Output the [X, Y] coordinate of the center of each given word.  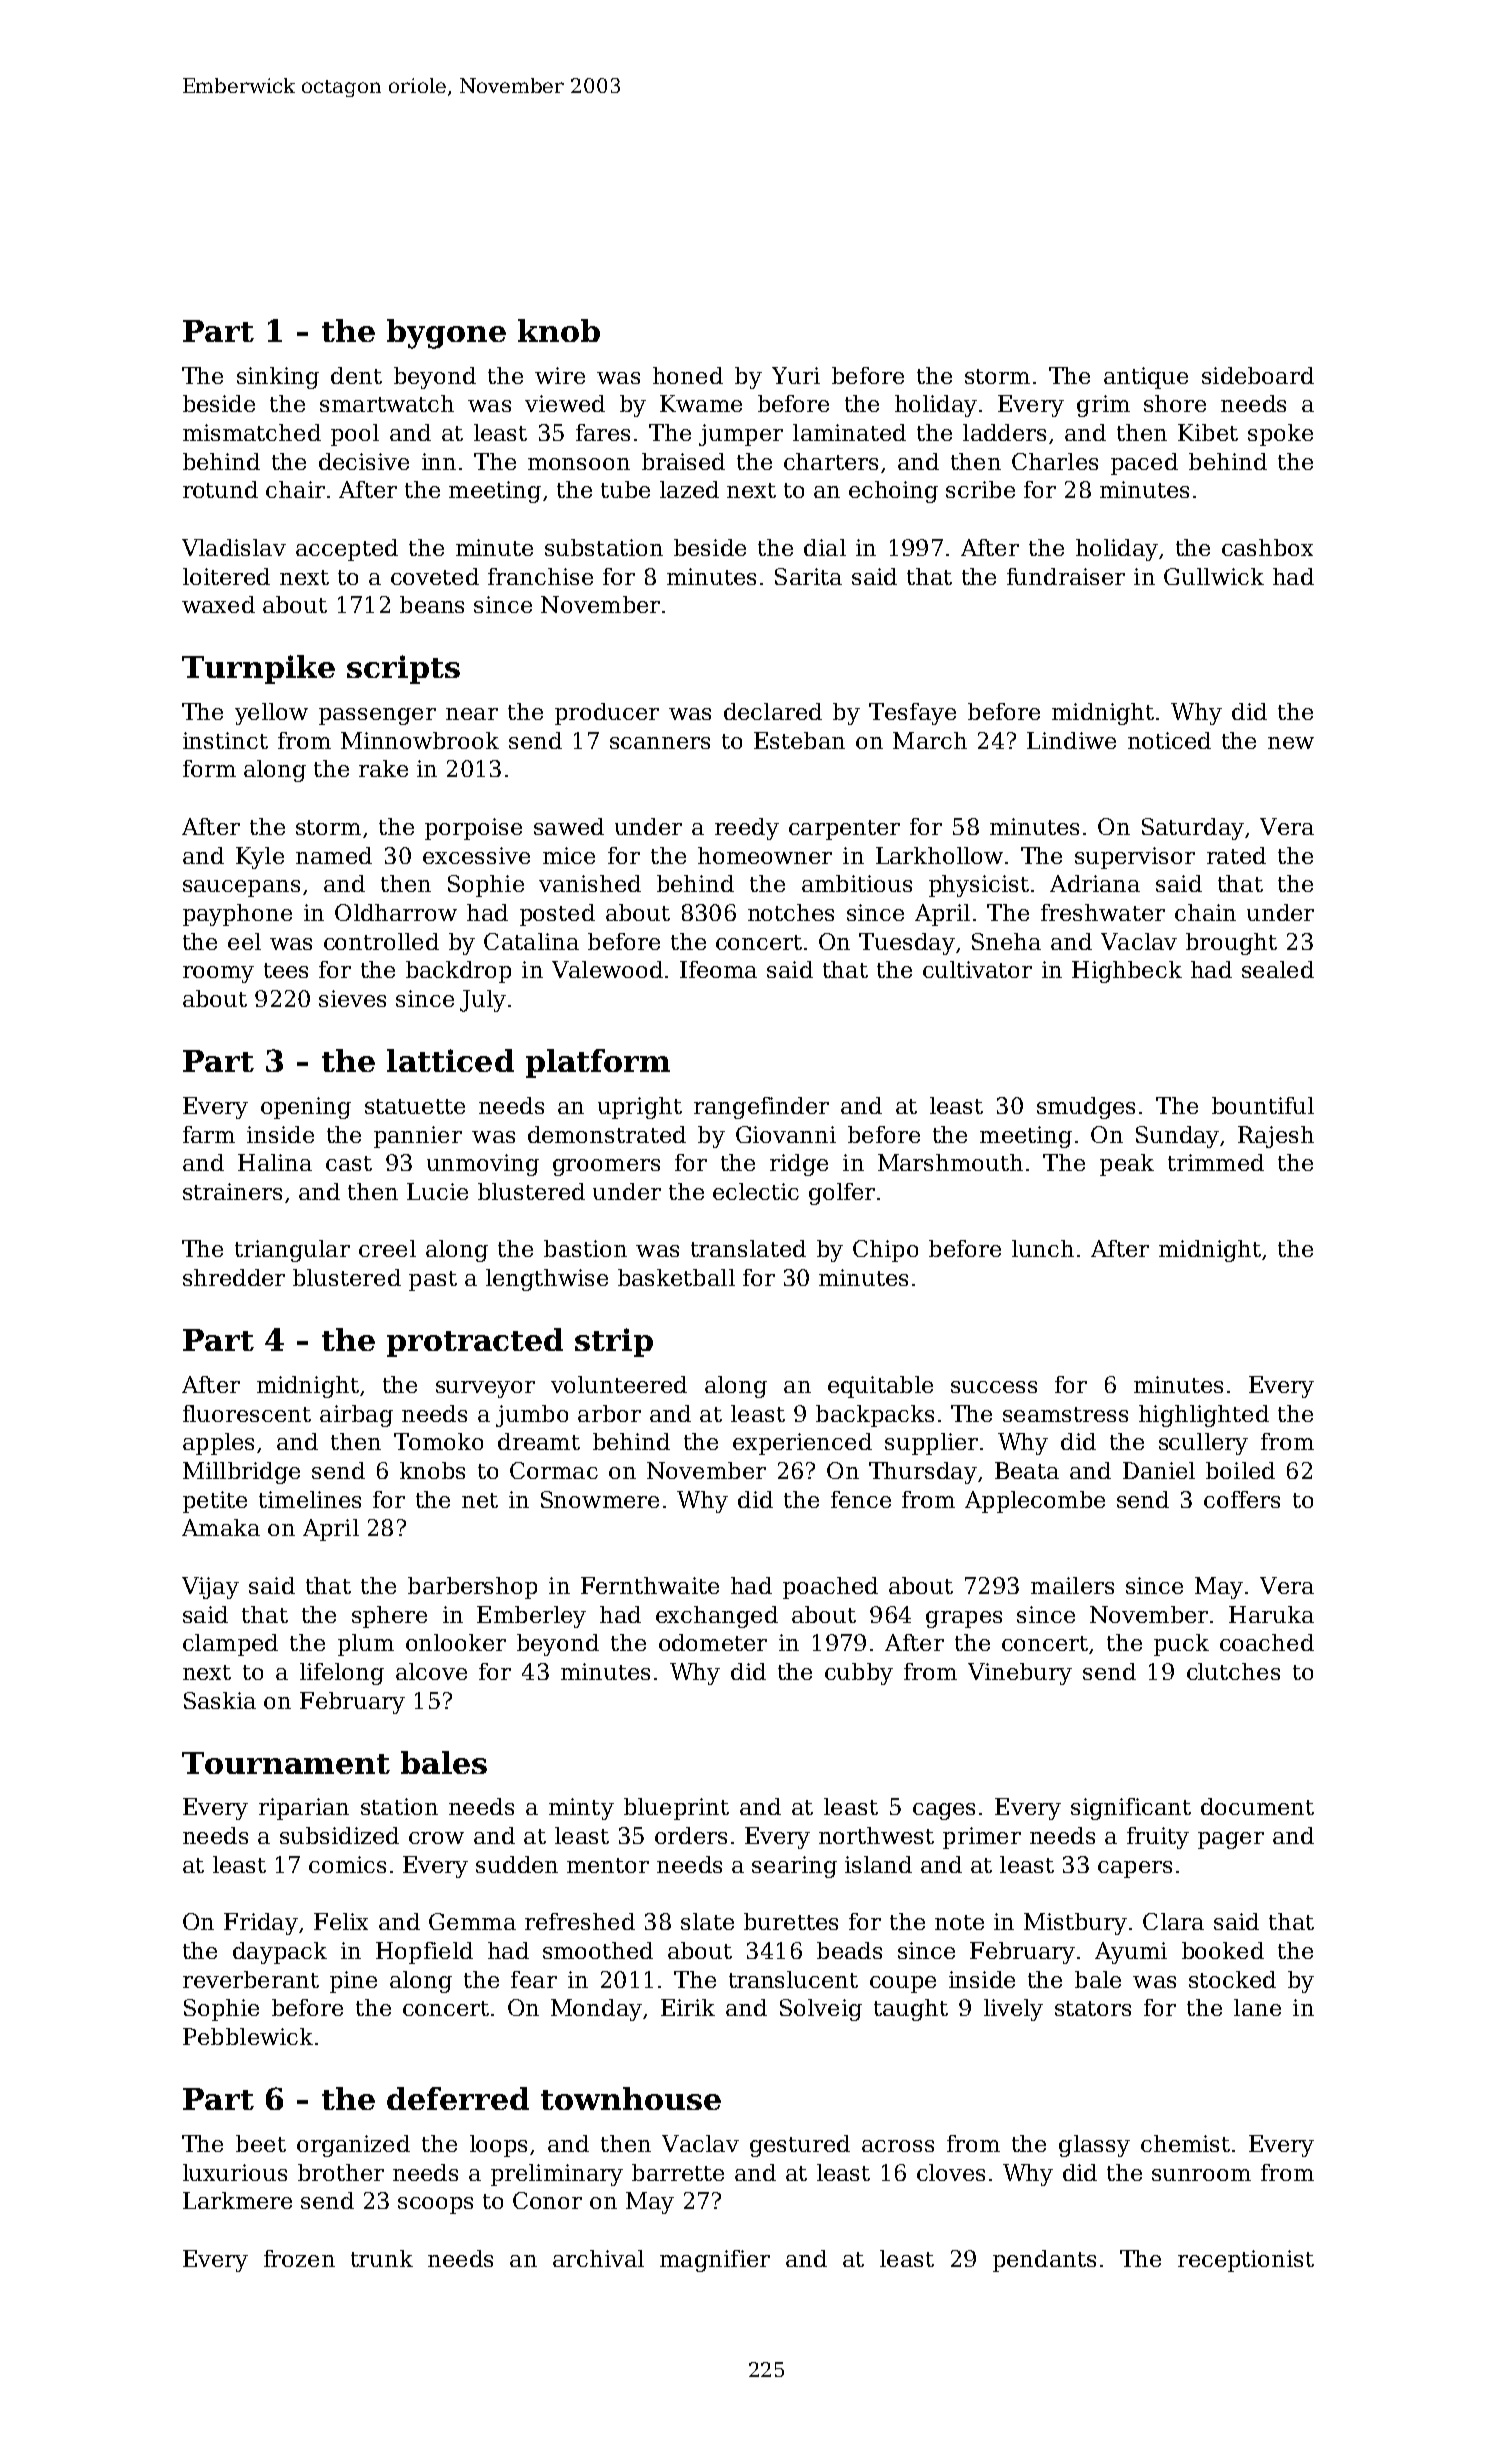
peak [1127, 1165]
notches [791, 912]
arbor [609, 1413]
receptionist [1246, 2261]
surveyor [485, 1389]
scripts [403, 669]
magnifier [715, 2261]
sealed [1278, 969]
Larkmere [237, 2200]
